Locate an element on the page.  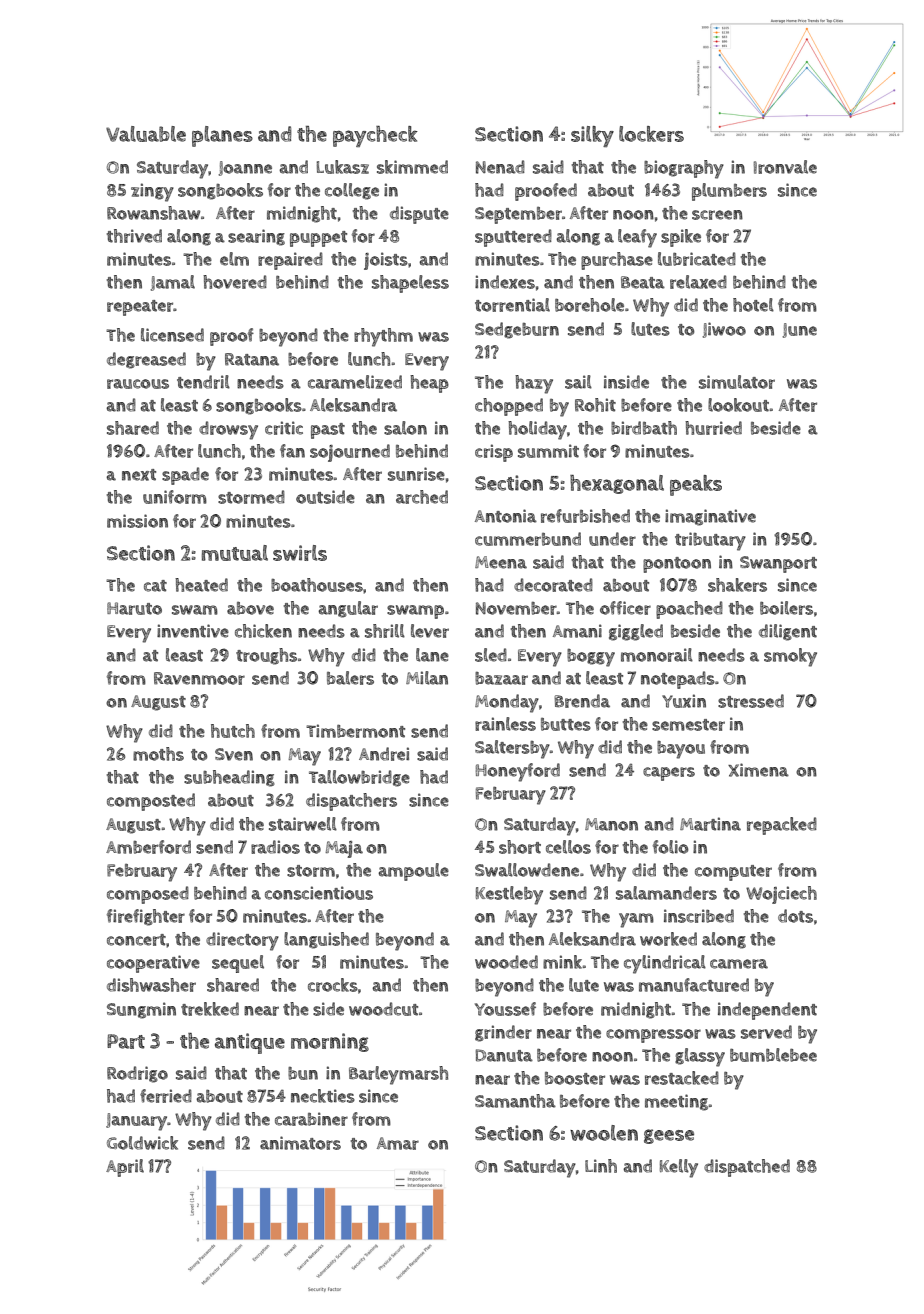
Valuable is located at coordinates (146, 134).
